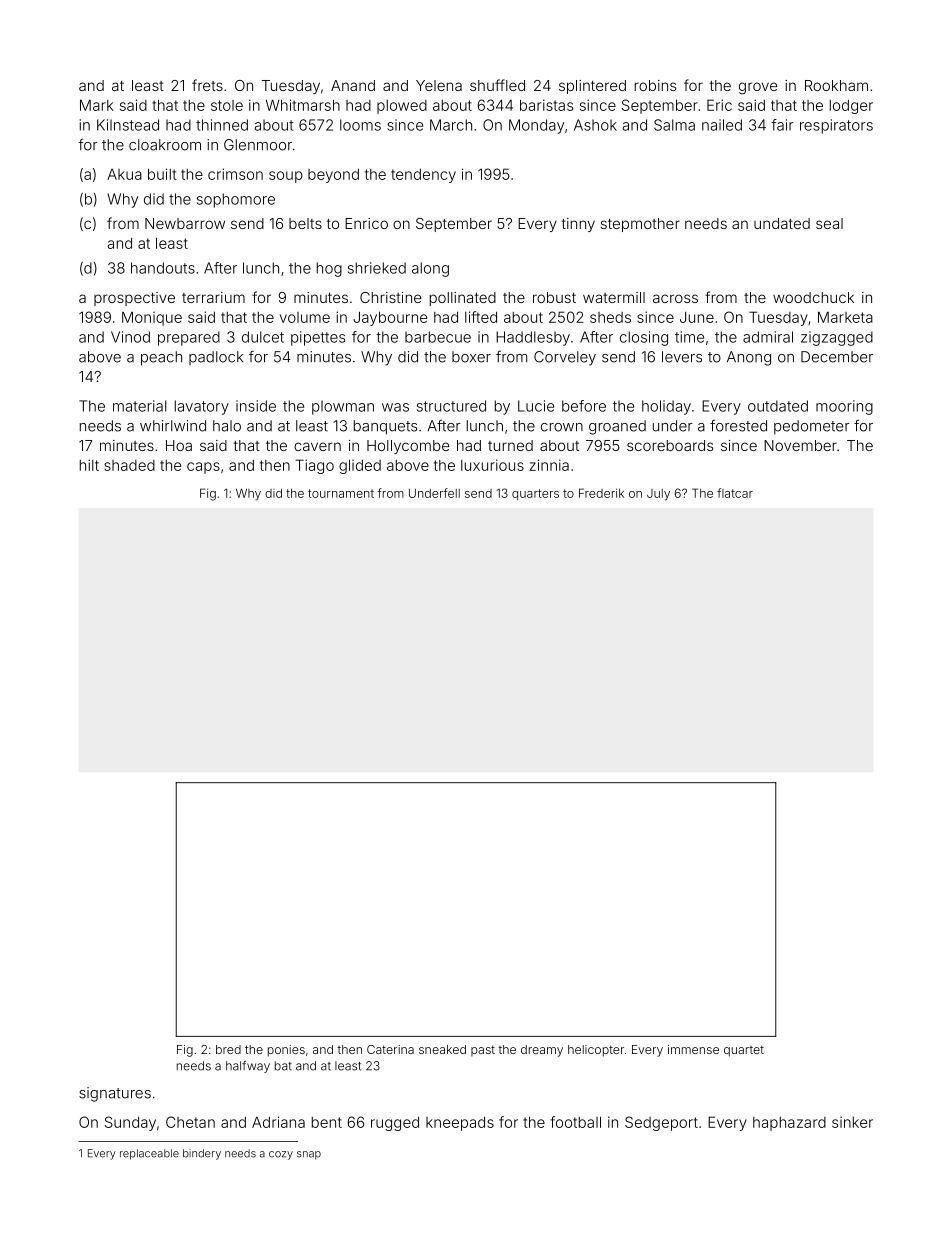  I want to click on hilt, so click(89, 465).
